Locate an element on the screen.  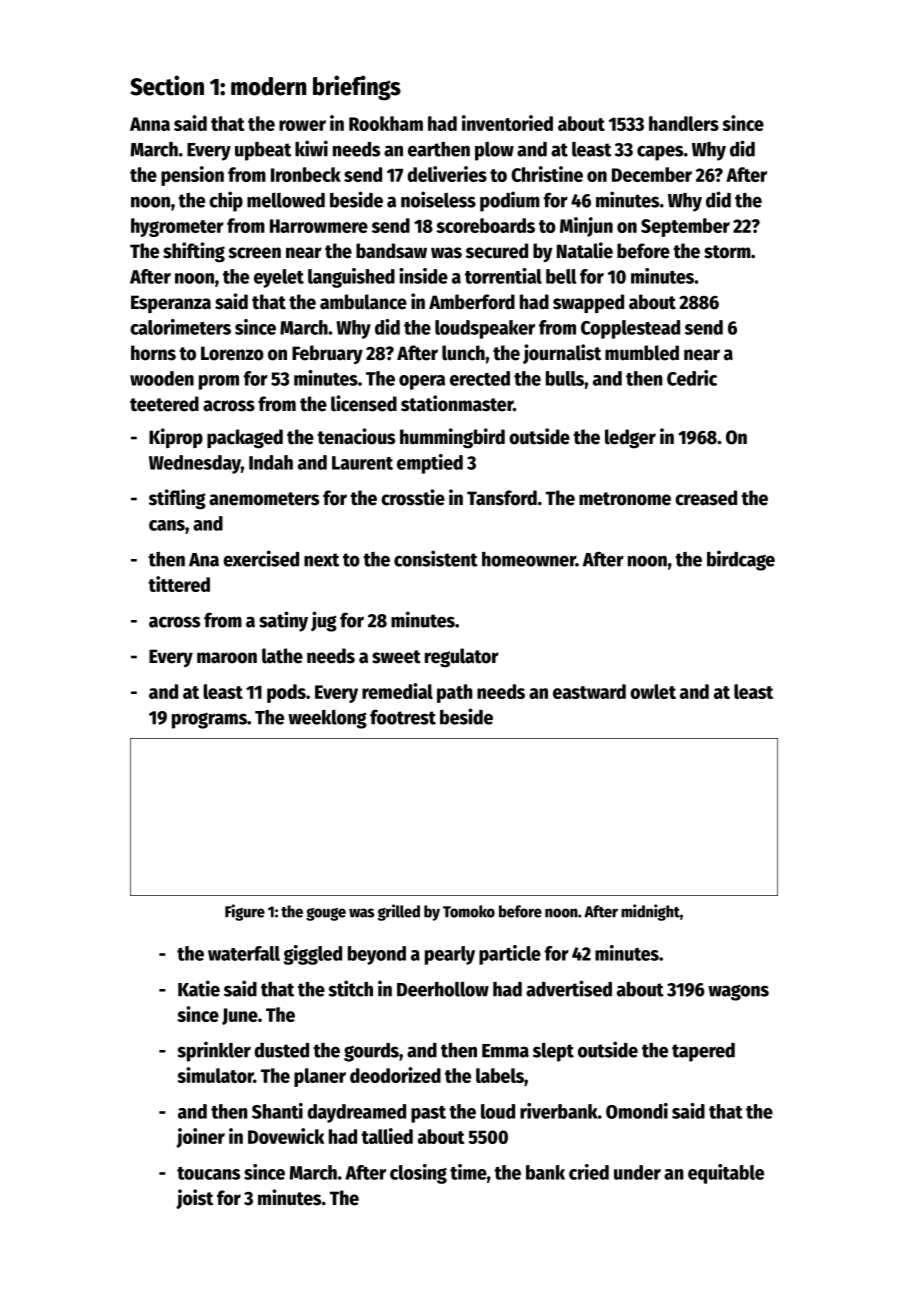
eastward is located at coordinates (589, 691).
